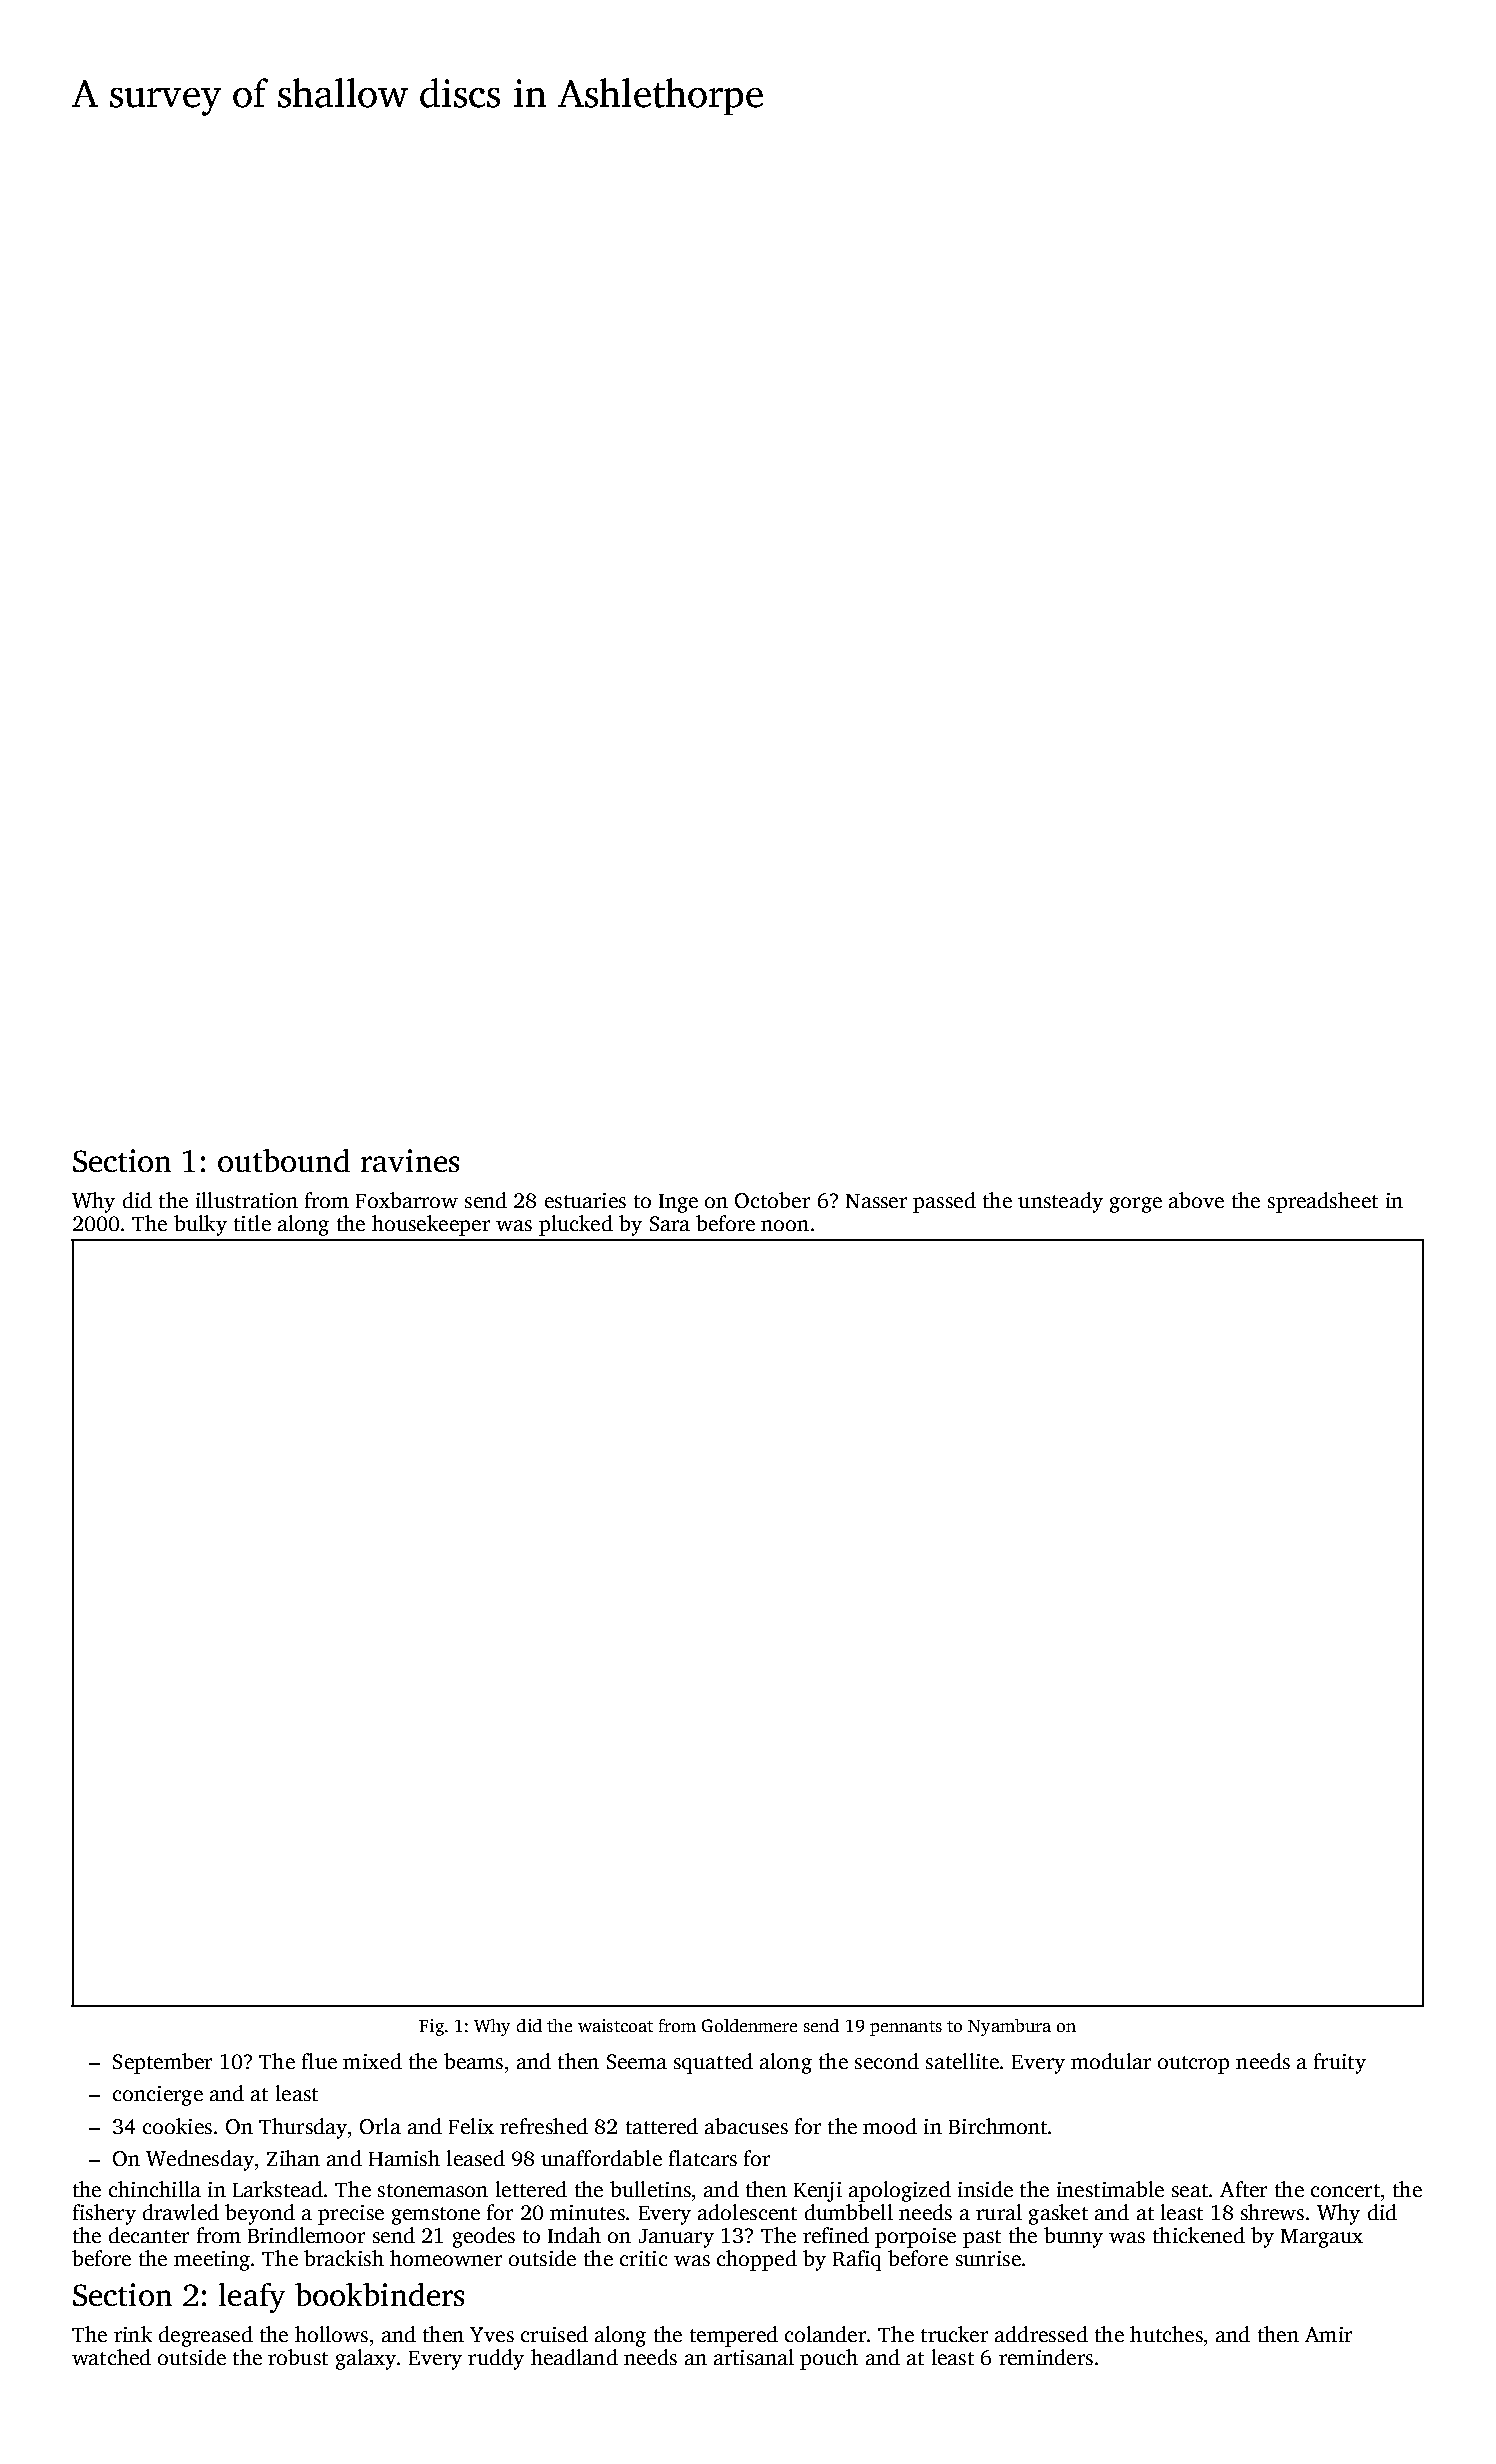 The image size is (1496, 2464). What do you see at coordinates (133, 2334) in the screenshot?
I see `rink` at bounding box center [133, 2334].
